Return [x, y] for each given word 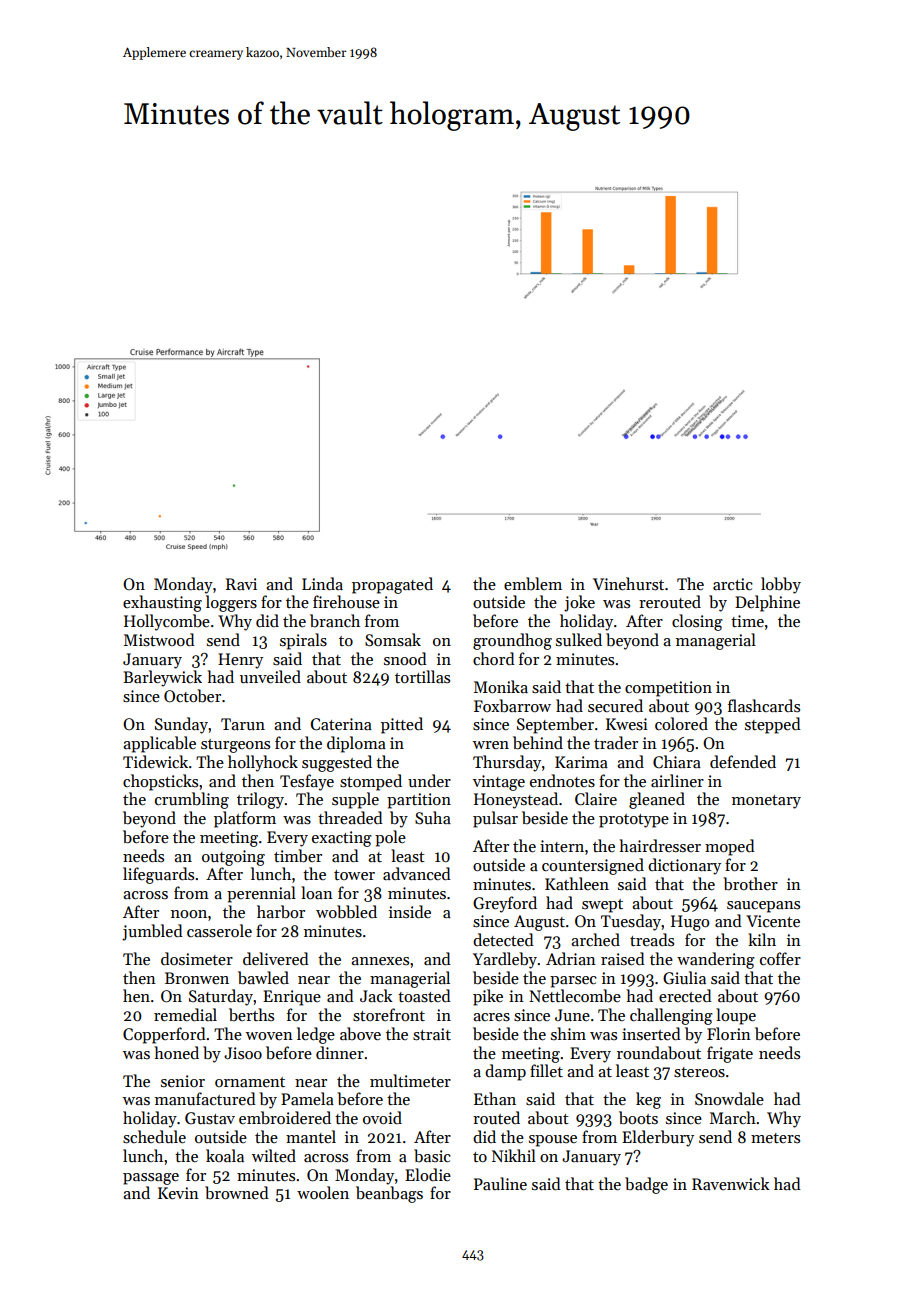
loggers [231, 603]
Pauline [500, 1183]
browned [237, 1192]
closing [697, 622]
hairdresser [660, 845]
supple [355, 800]
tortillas [422, 676]
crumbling [192, 800]
